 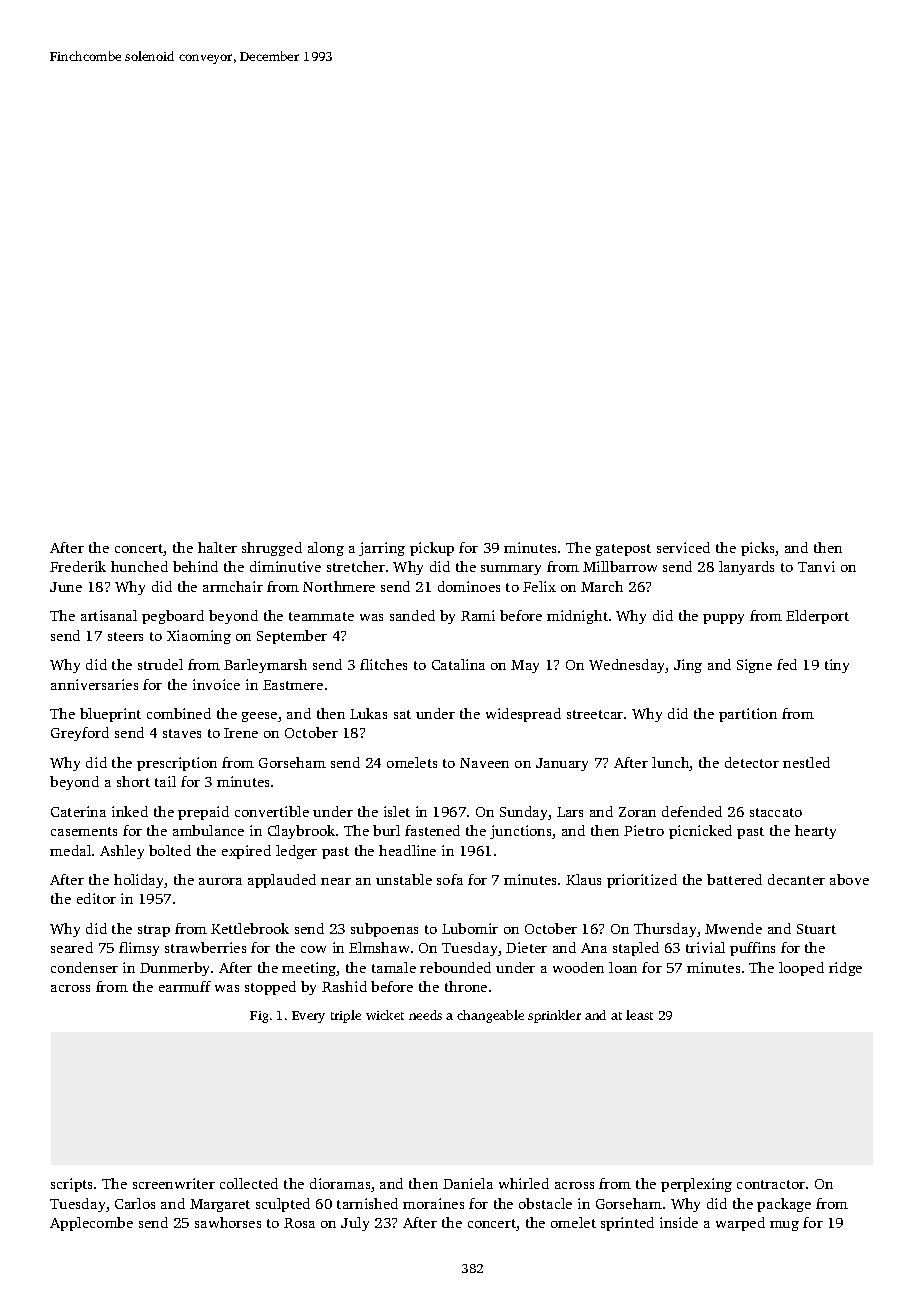 What do you see at coordinates (837, 666) in the screenshot?
I see `tiny` at bounding box center [837, 666].
